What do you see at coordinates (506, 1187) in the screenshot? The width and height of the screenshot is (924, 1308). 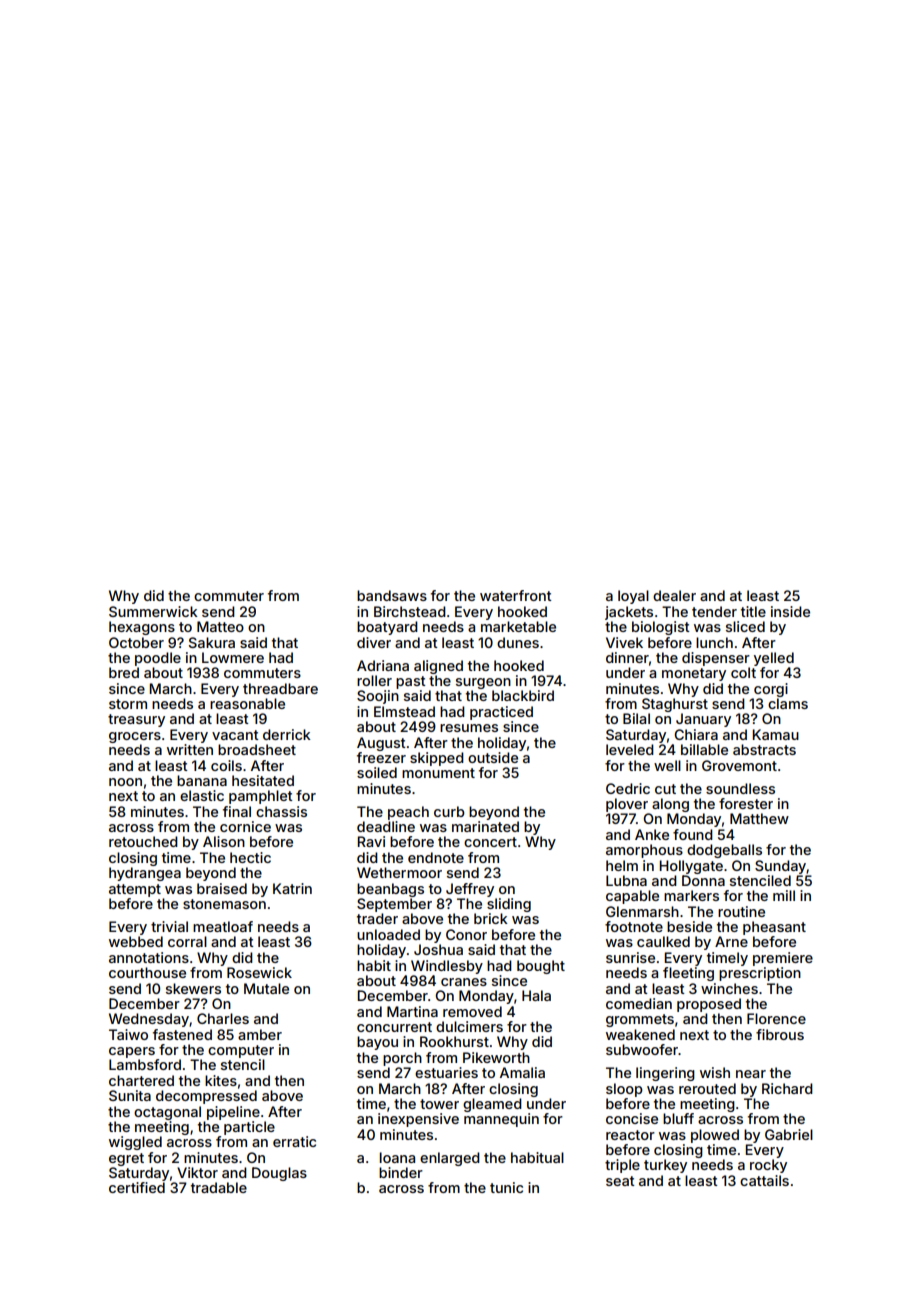 I see `tunic` at bounding box center [506, 1187].
